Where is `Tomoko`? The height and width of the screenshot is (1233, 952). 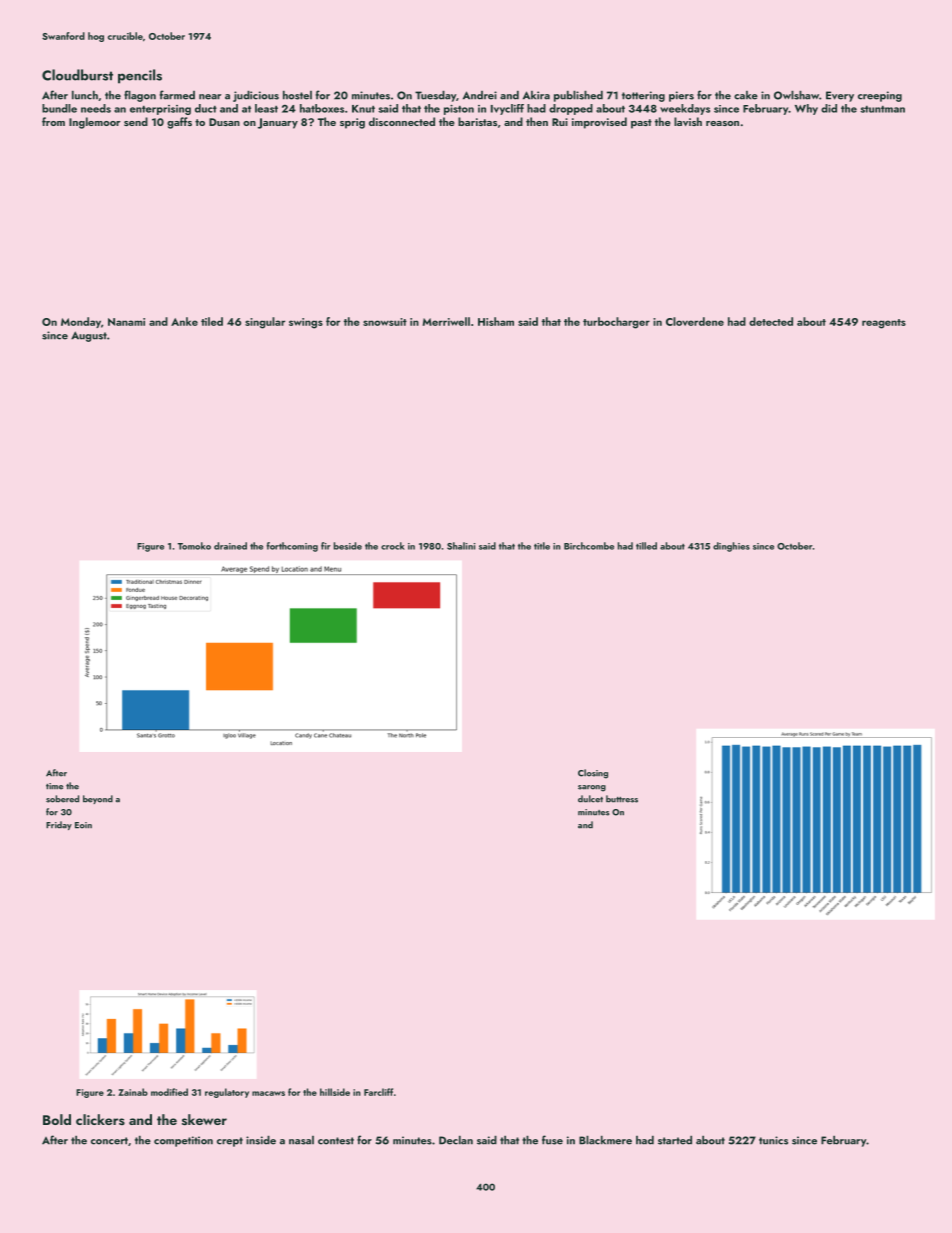 Tomoko is located at coordinates (194, 546).
